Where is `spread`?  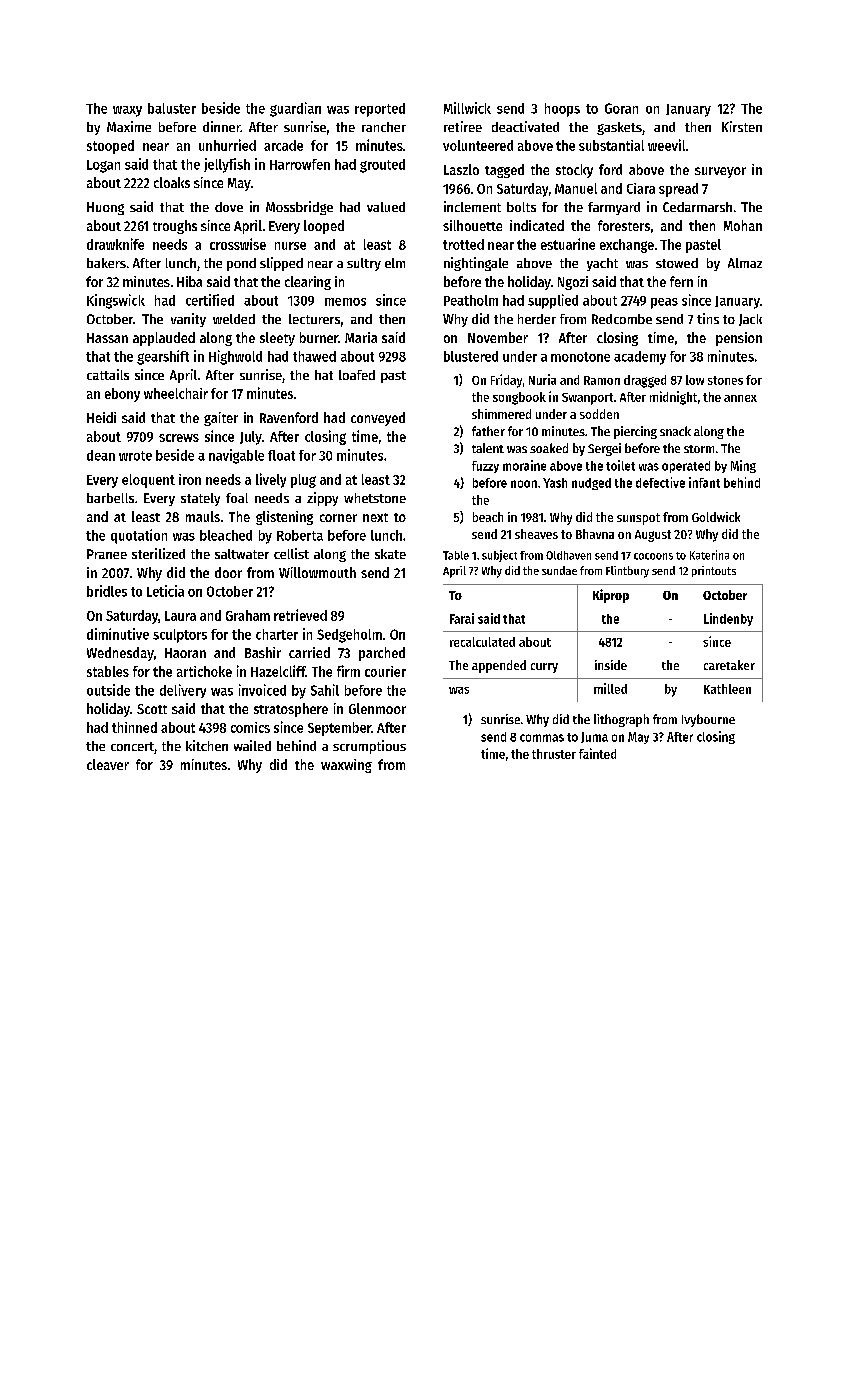
spread is located at coordinates (678, 190).
